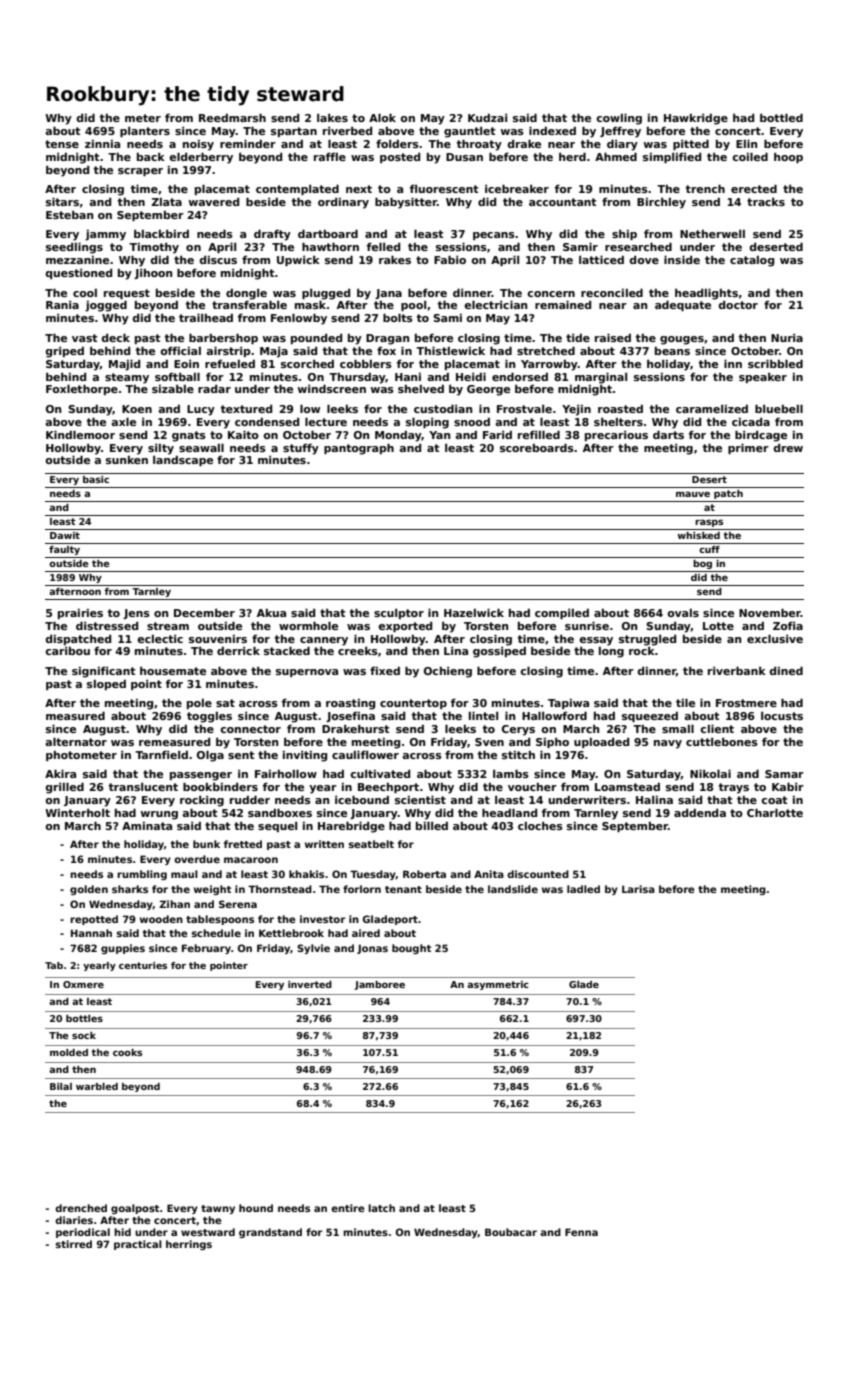 This screenshot has height=1400, width=849. What do you see at coordinates (616, 436) in the screenshot?
I see `precarious` at bounding box center [616, 436].
